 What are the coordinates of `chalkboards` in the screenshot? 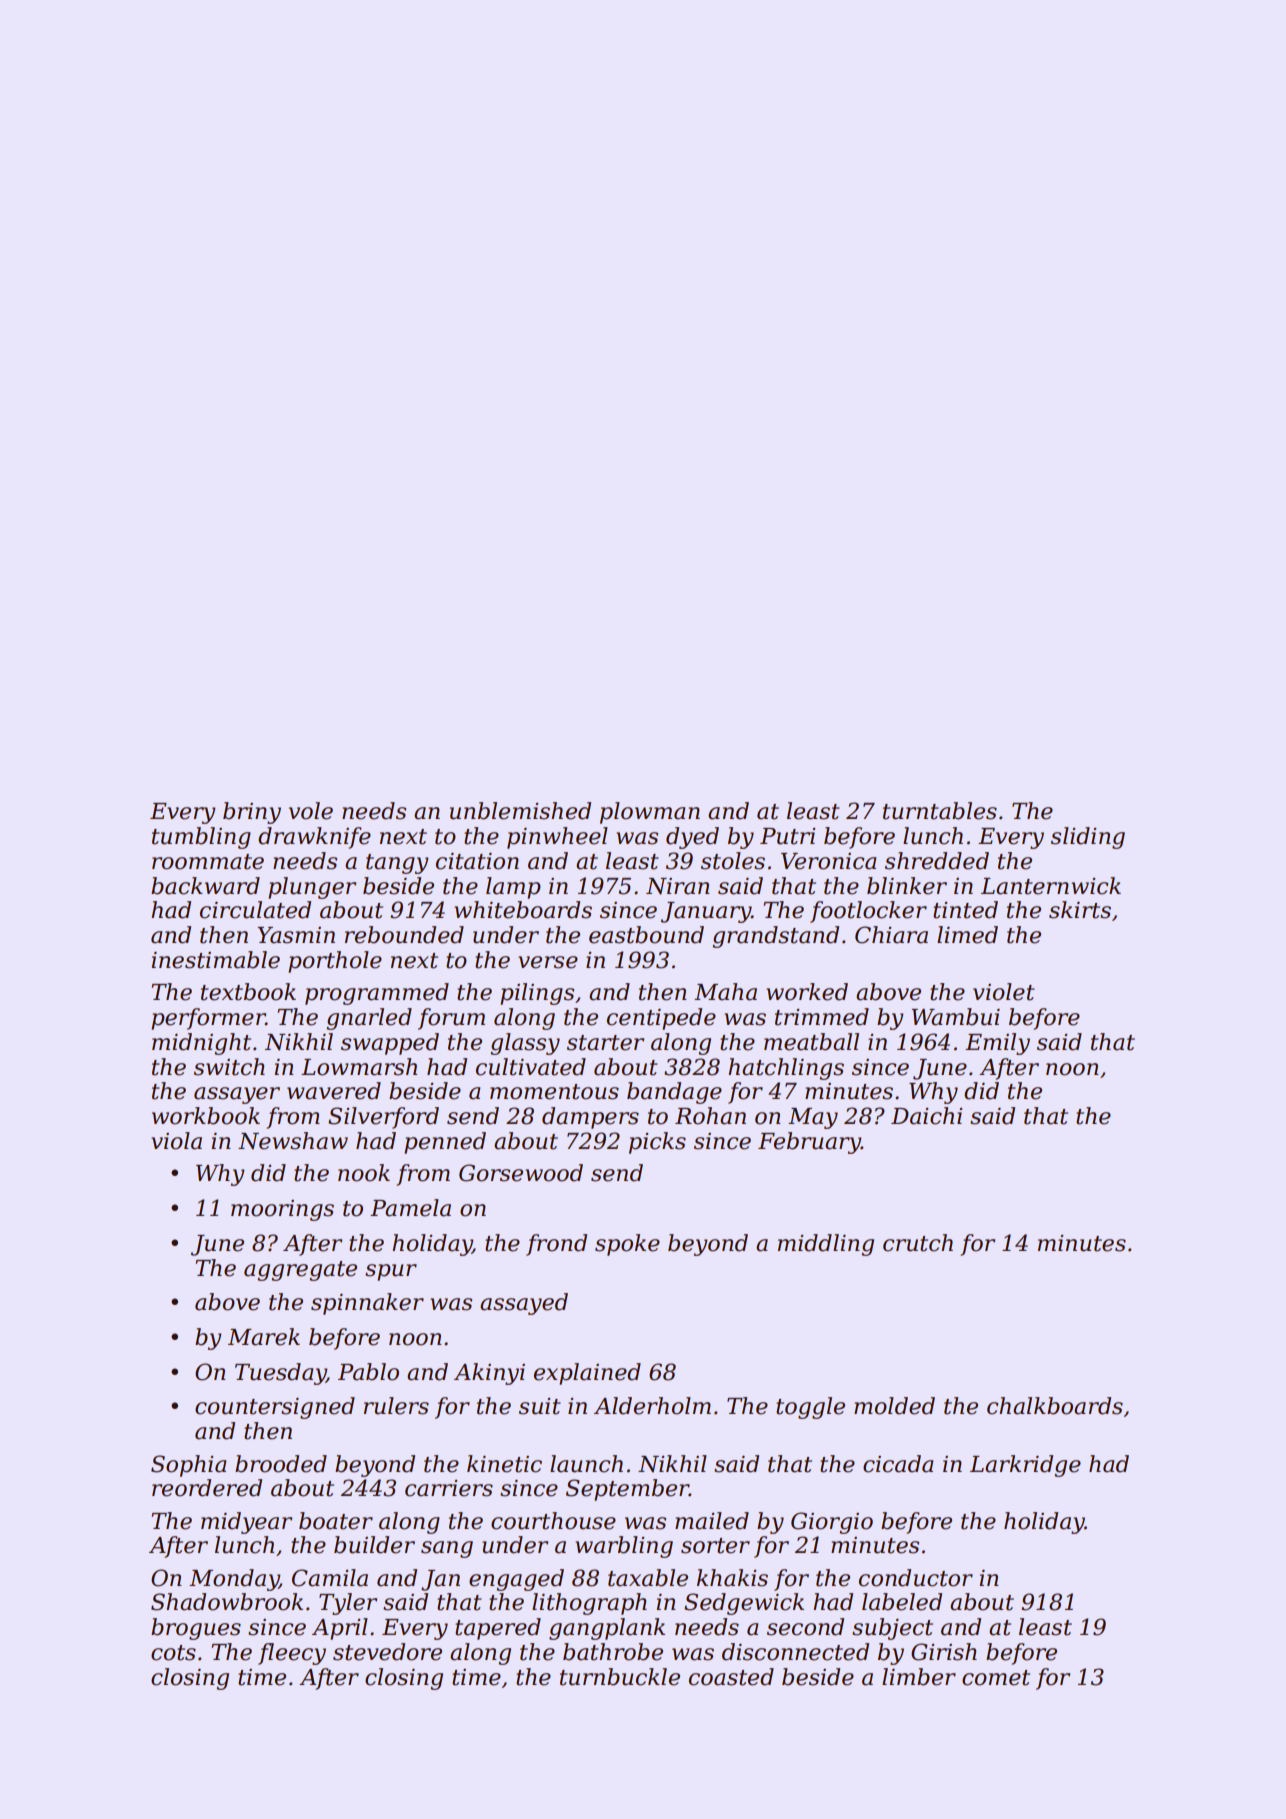 It's located at (1055, 1406).
